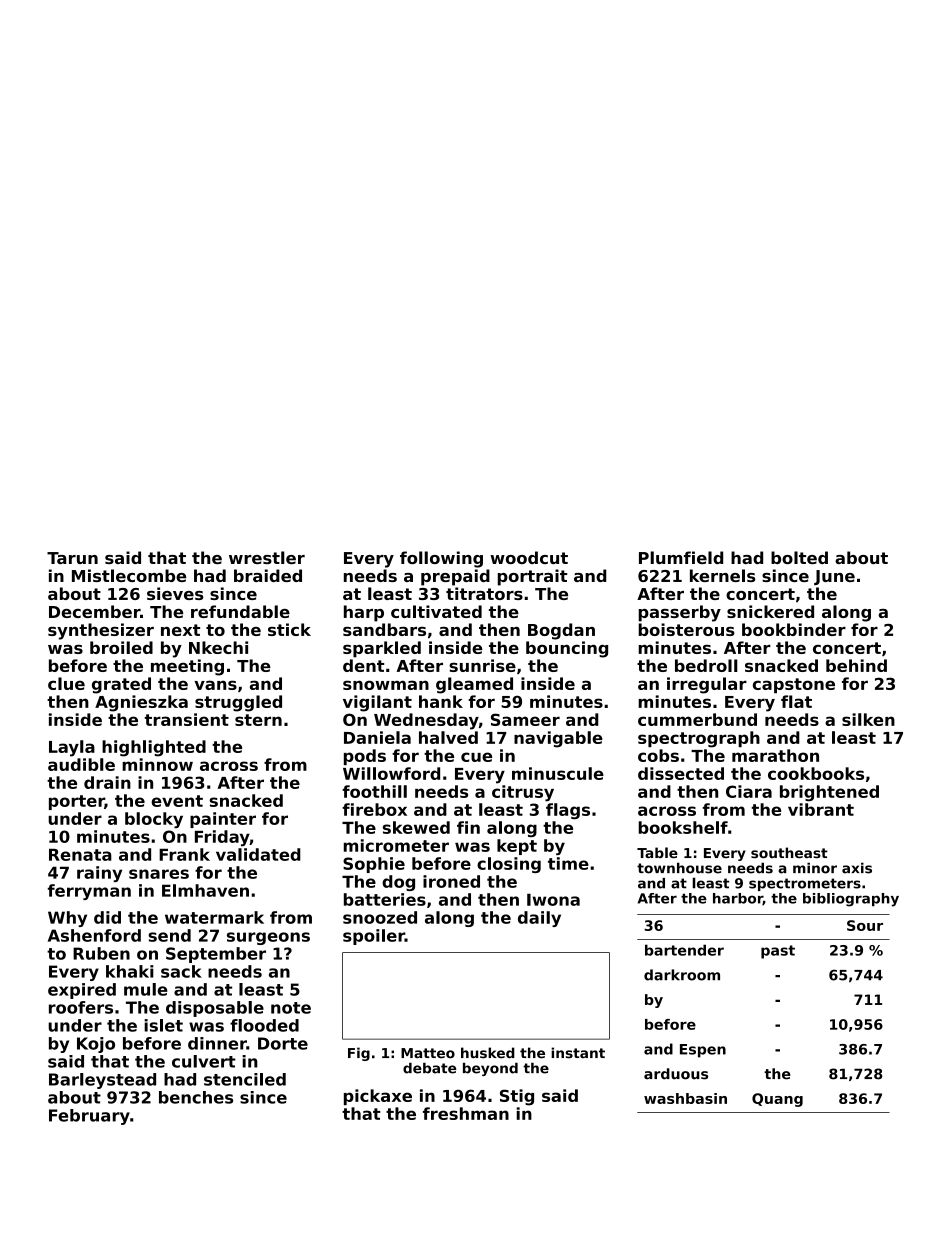 The height and width of the page is (1233, 952). Describe the element at coordinates (89, 1117) in the page. I see `February` at that location.
